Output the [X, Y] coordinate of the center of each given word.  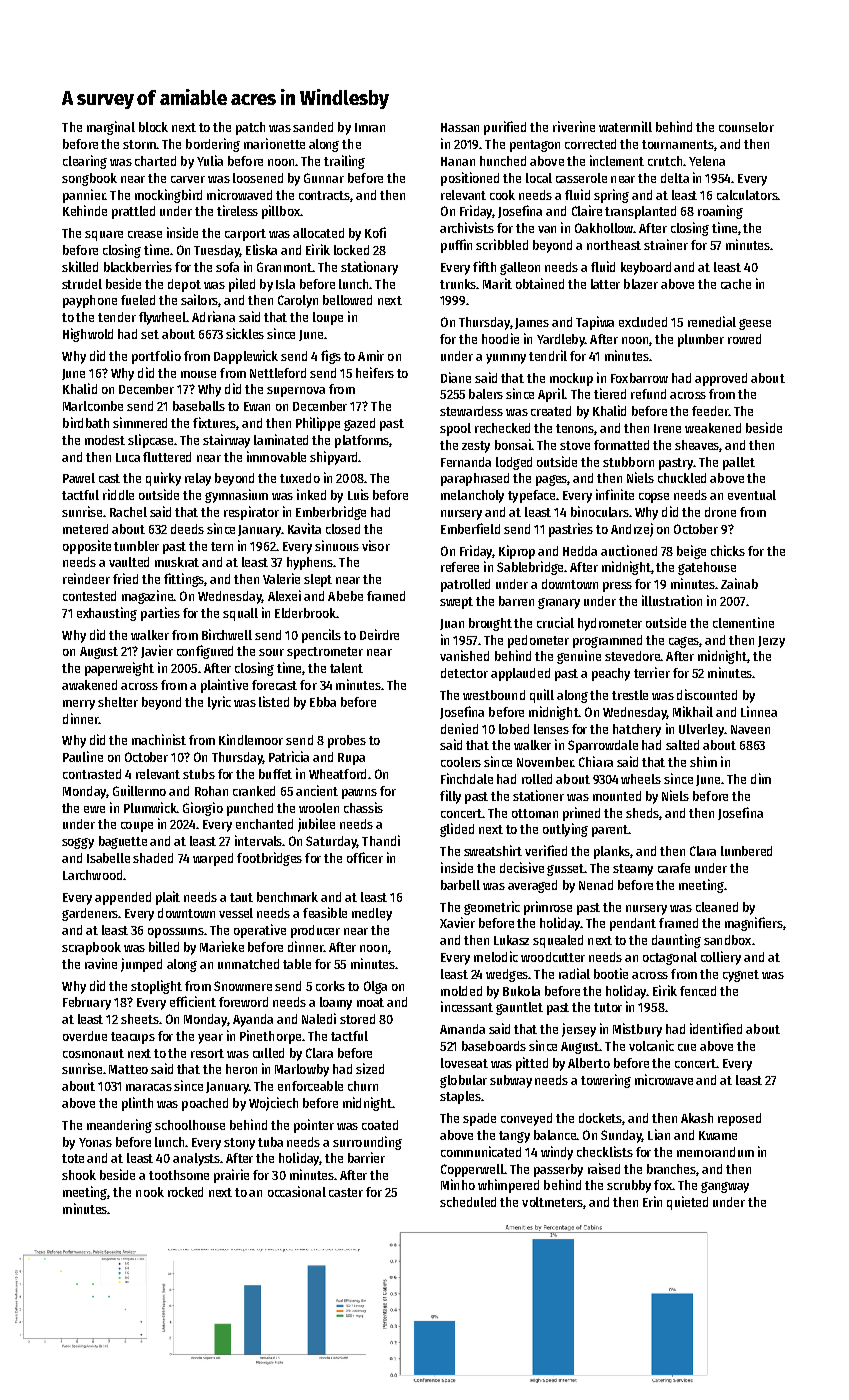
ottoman [535, 813]
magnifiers [754, 924]
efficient [193, 1001]
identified [716, 1028]
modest [105, 440]
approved [721, 379]
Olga [375, 987]
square [104, 236]
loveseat [464, 1063]
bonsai [513, 444]
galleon [520, 268]
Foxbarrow [639, 378]
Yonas [95, 1142]
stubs [199, 774]
